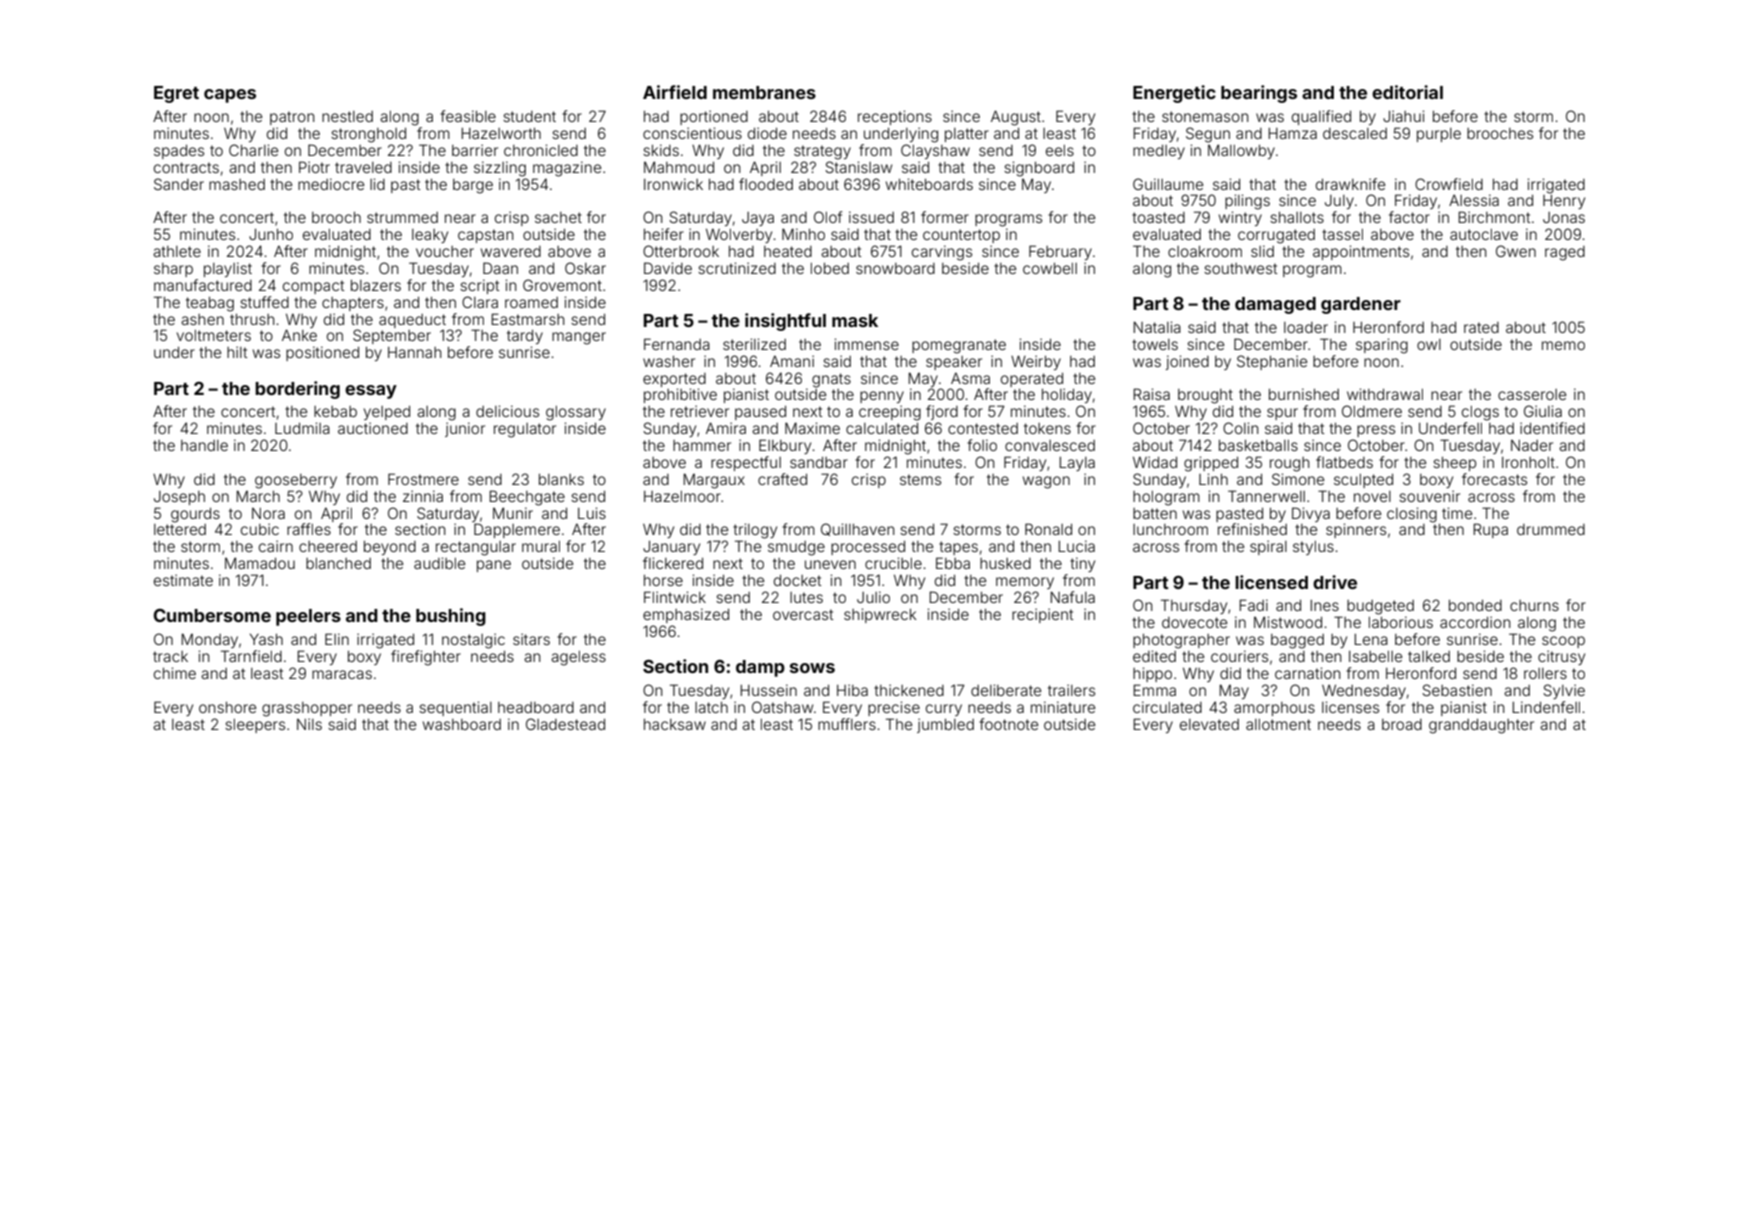 Image resolution: width=1739 pixels, height=1229 pixels. What do you see at coordinates (1016, 118) in the screenshot?
I see `August` at bounding box center [1016, 118].
